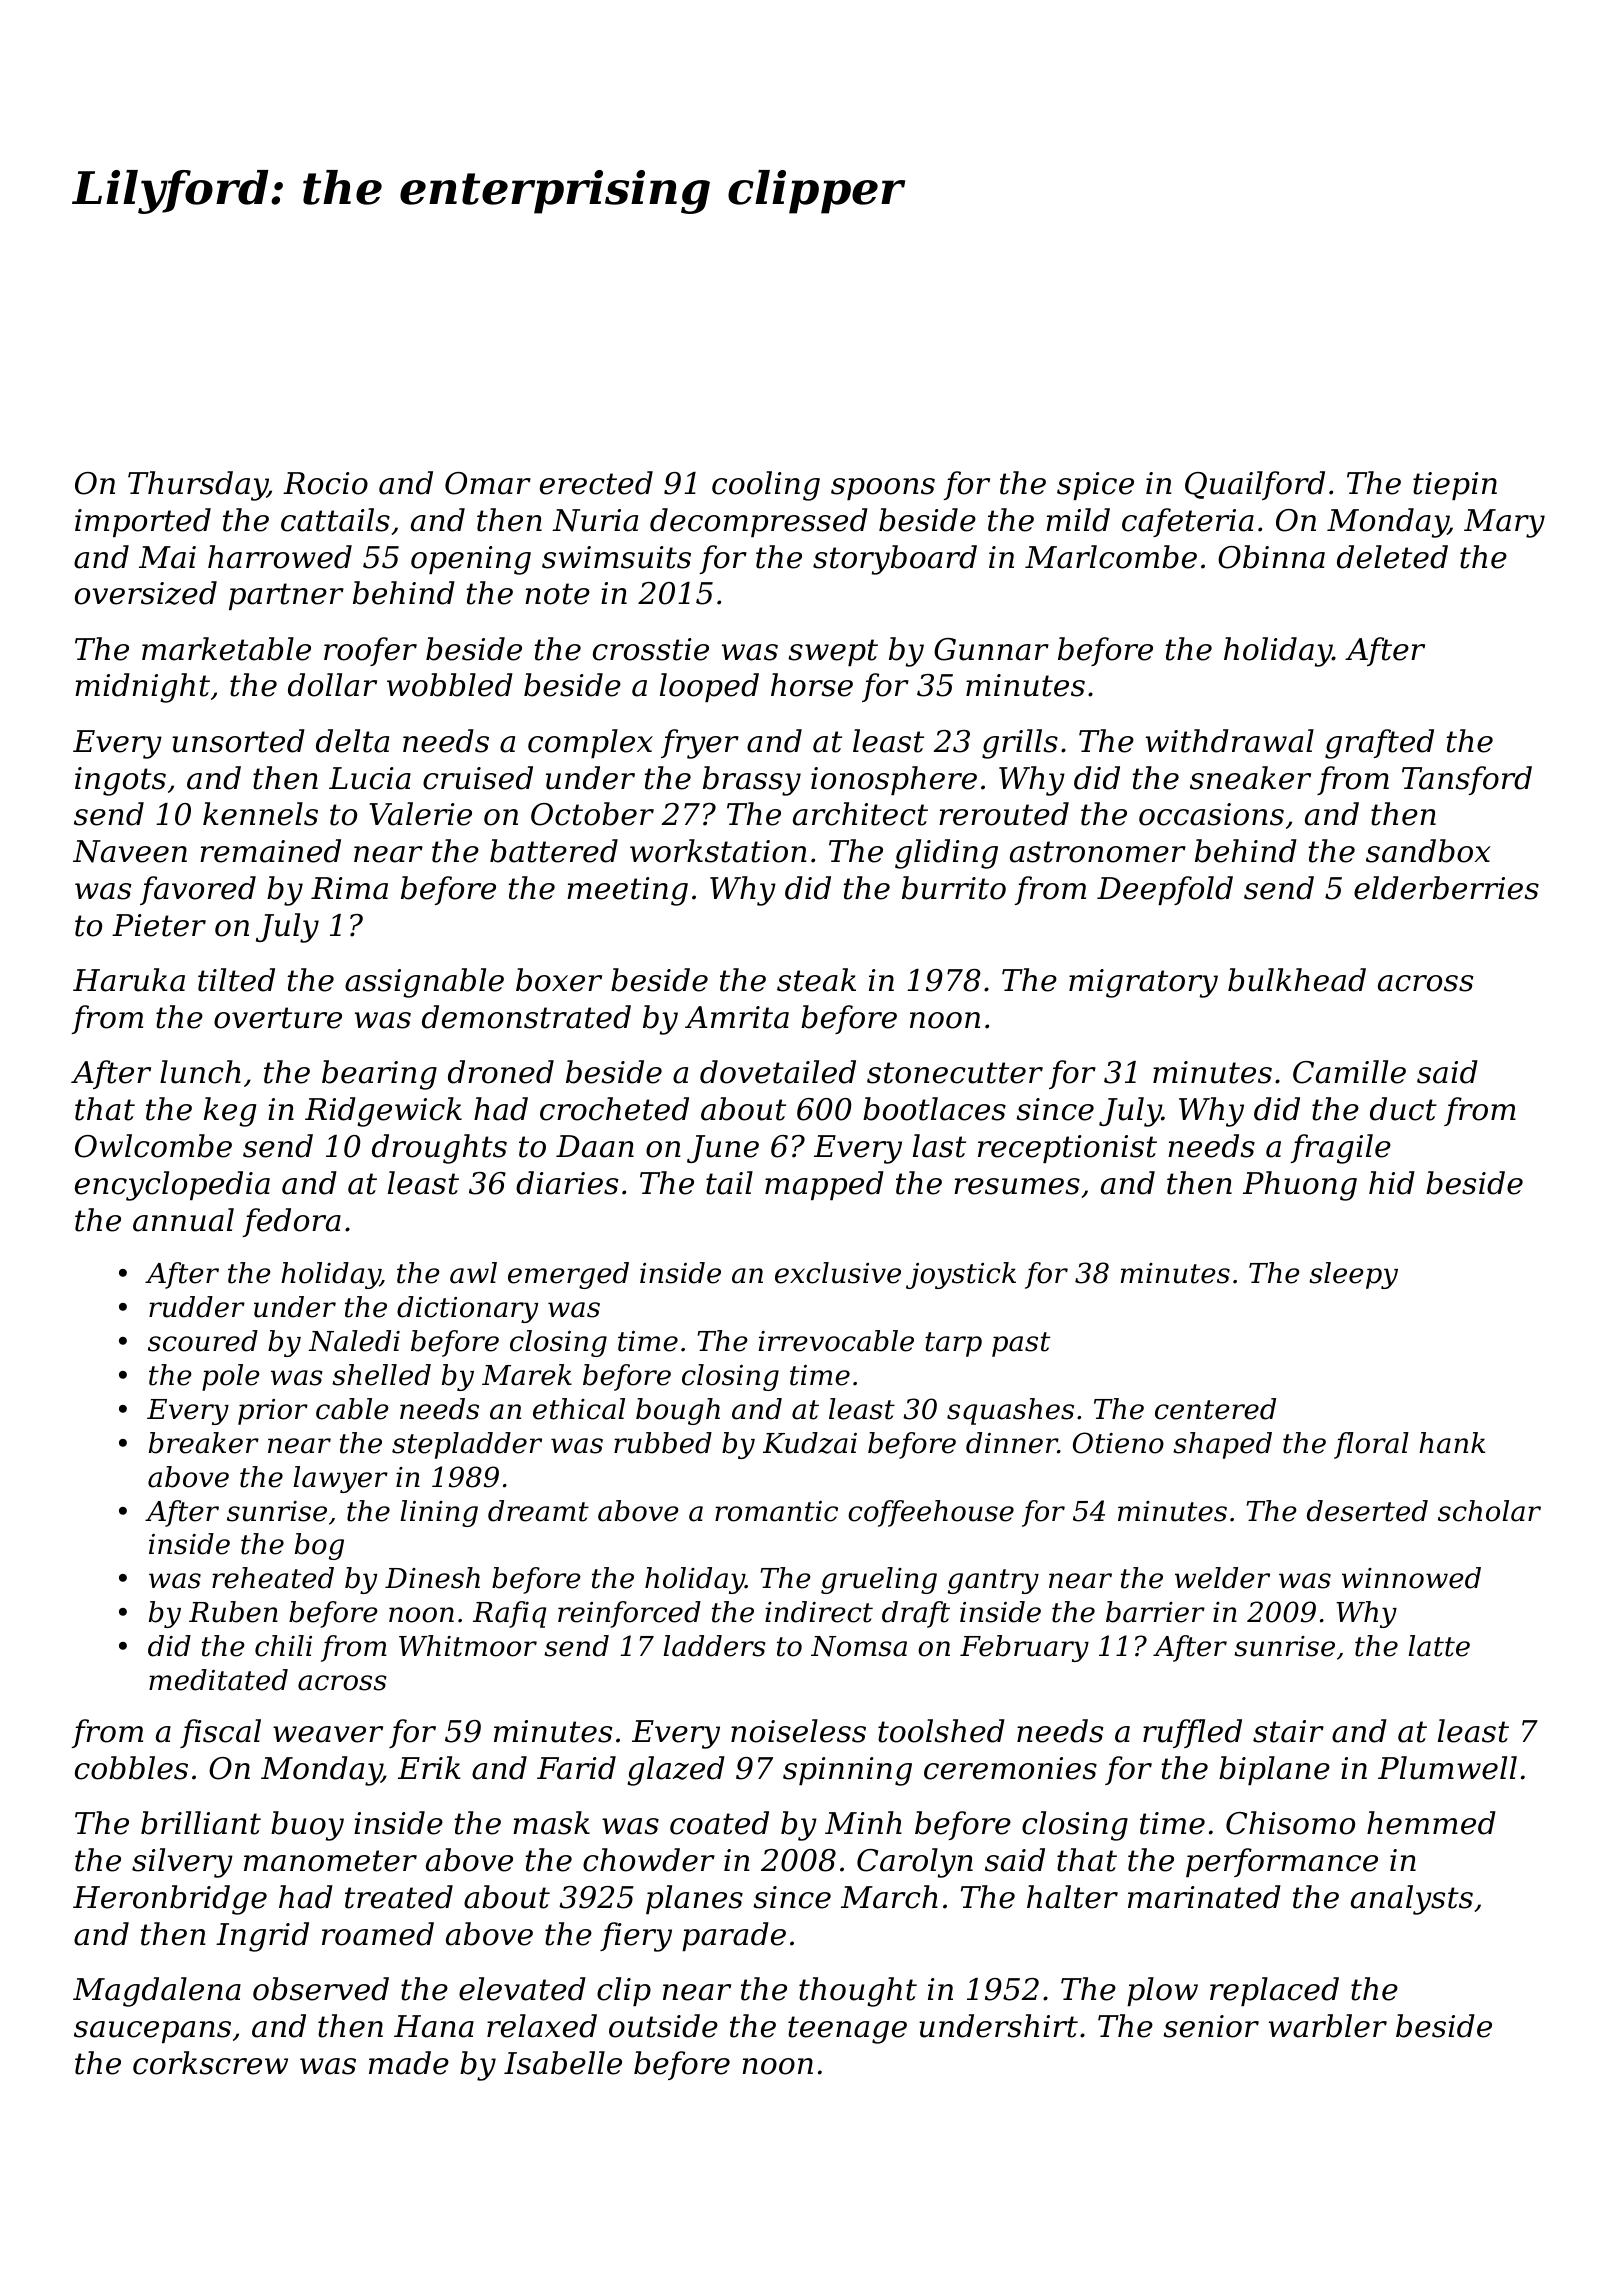 Image resolution: width=1620 pixels, height=2292 pixels. Describe the element at coordinates (142, 688) in the screenshot. I see `midnight` at that location.
